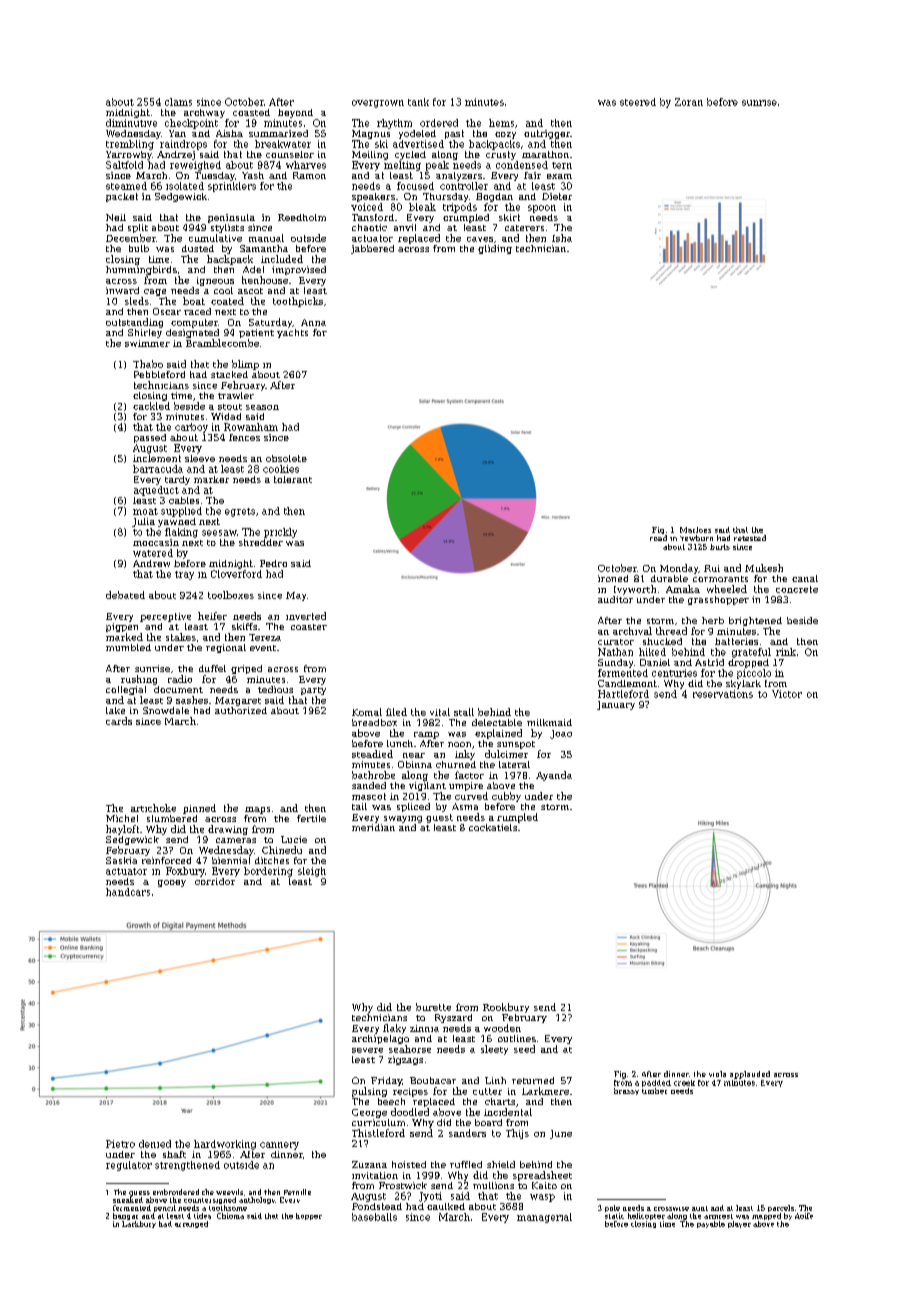 Image resolution: width=924 pixels, height=1308 pixels. Describe the element at coordinates (418, 102) in the image. I see `tank` at that location.
